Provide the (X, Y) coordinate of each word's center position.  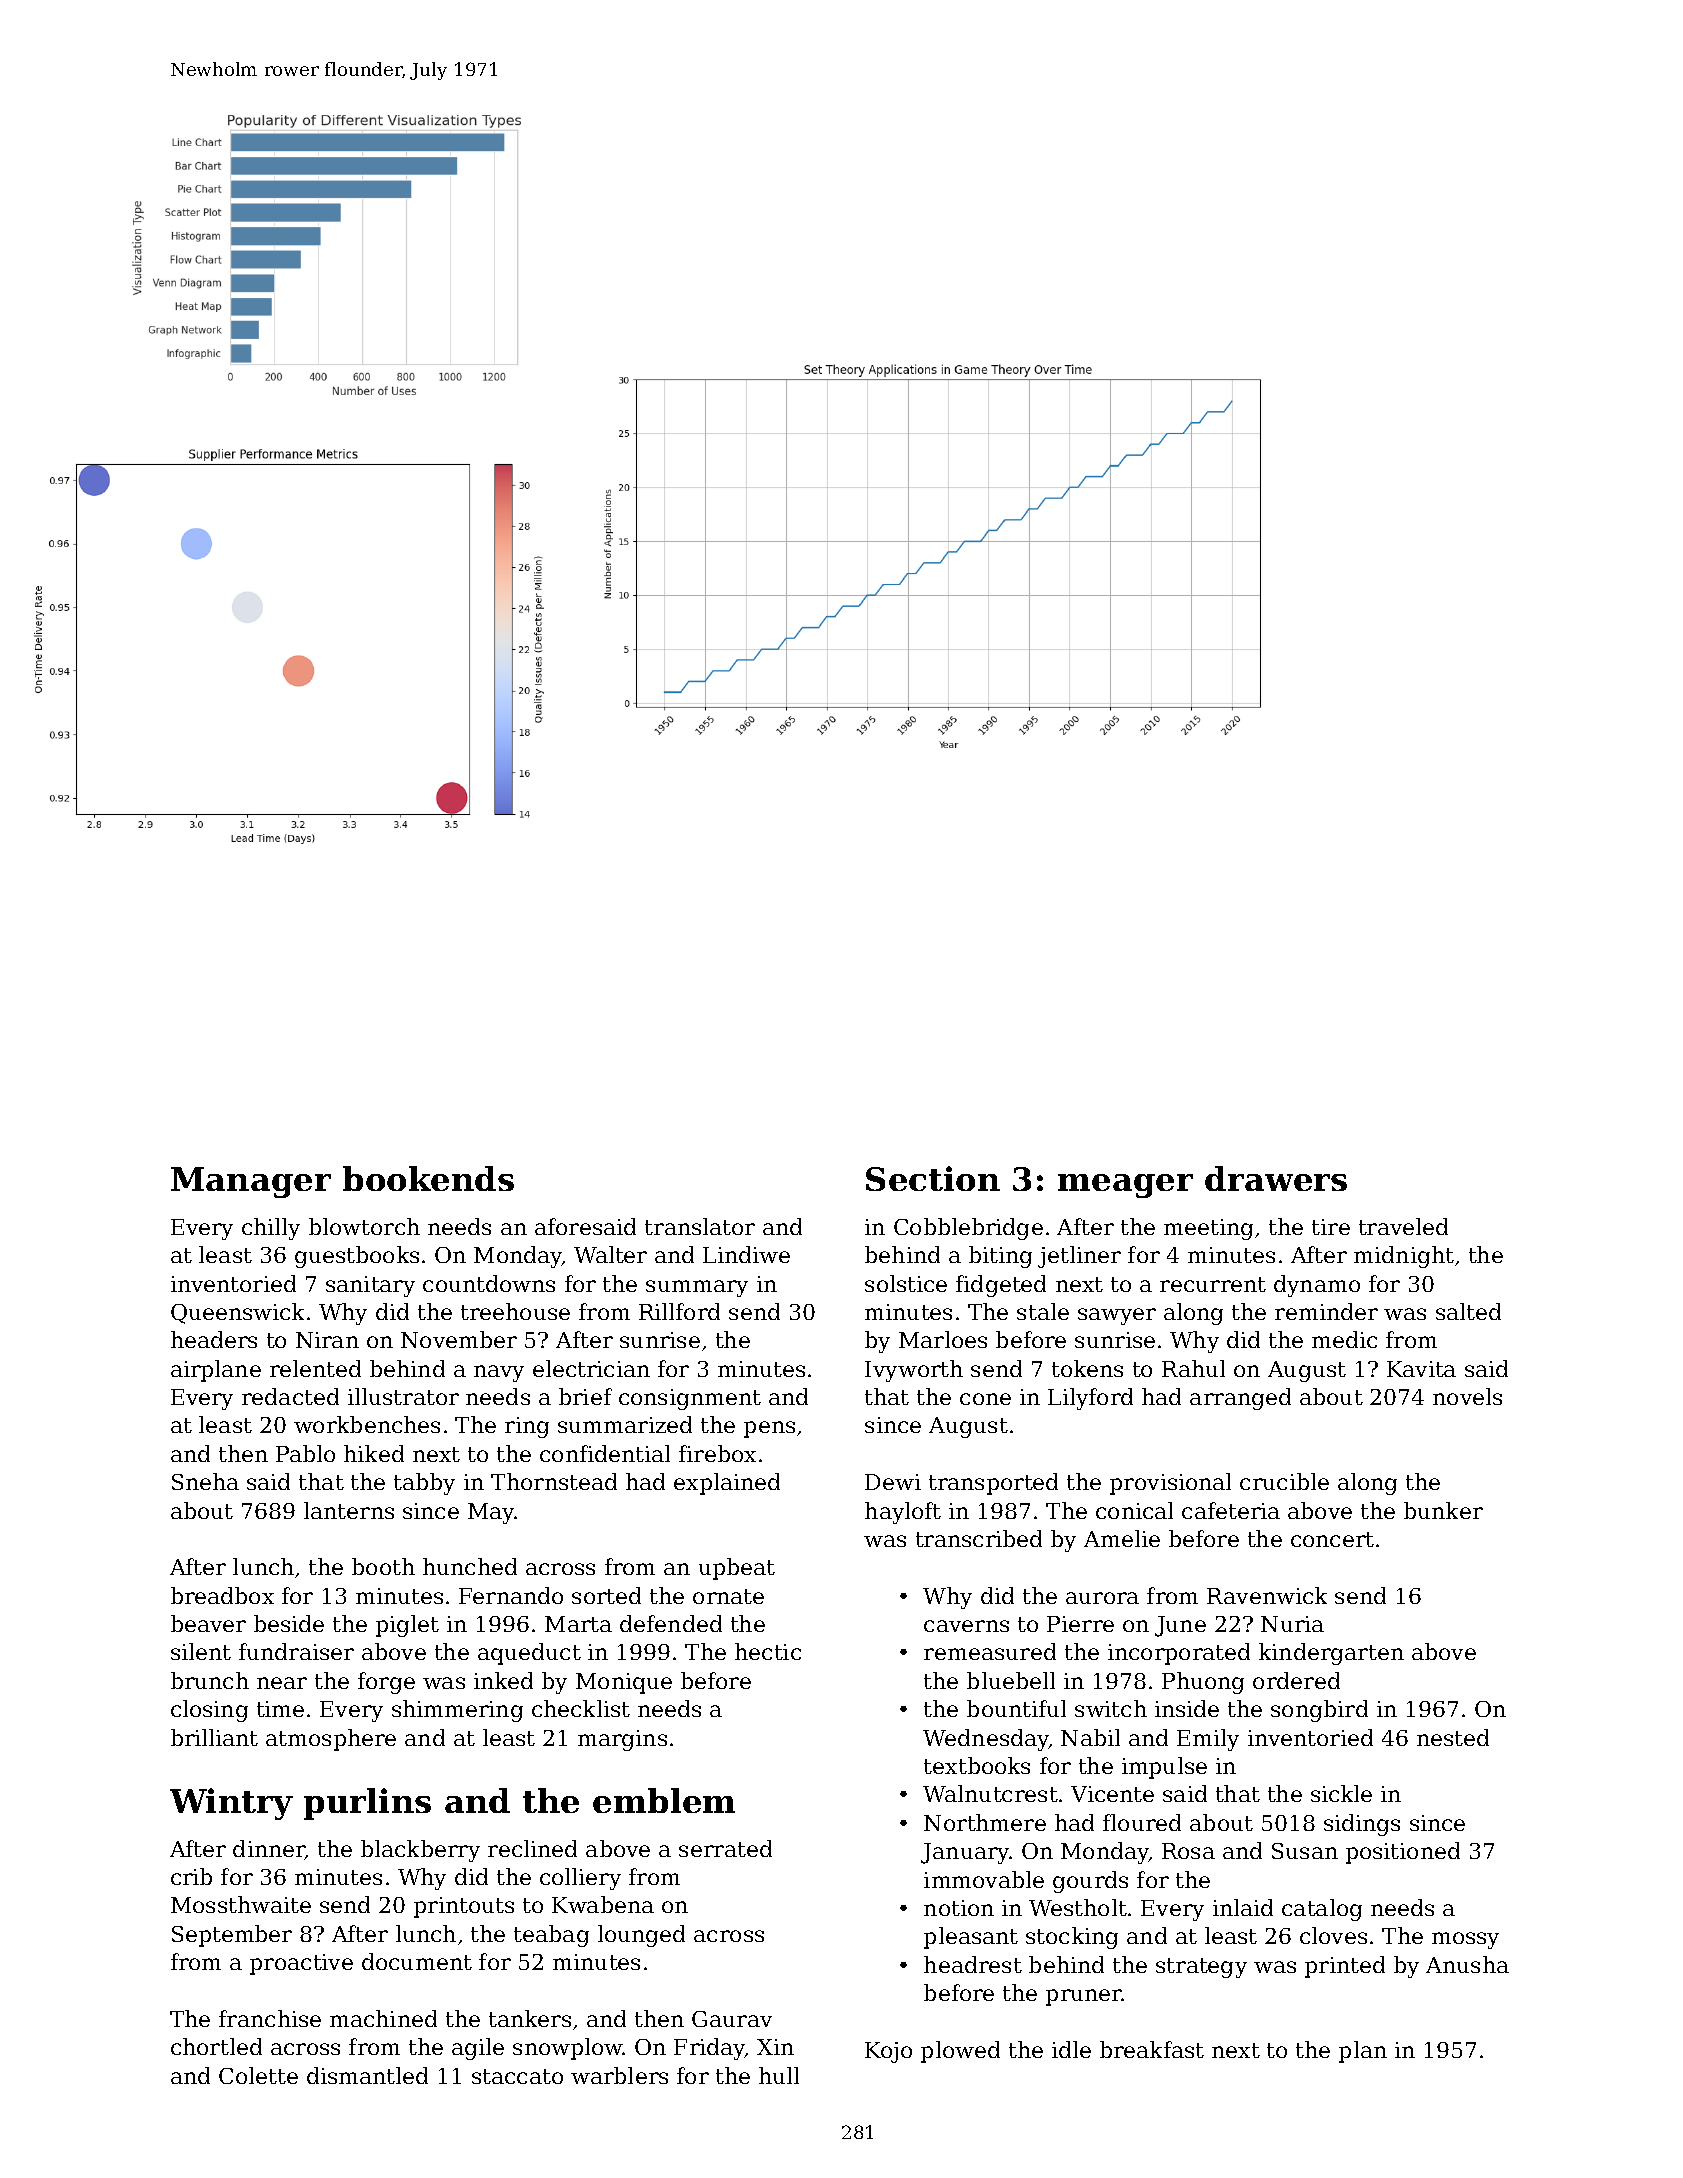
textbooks (977, 1765)
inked (503, 1680)
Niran (327, 1340)
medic (1344, 1339)
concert (1332, 1539)
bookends (428, 1178)
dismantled (367, 2075)
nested (1453, 1737)
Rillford (679, 1311)
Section (933, 1178)
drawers (1276, 1178)
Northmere (985, 1822)
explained (727, 1484)
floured (1142, 1822)
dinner (269, 1850)
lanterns (349, 1510)
